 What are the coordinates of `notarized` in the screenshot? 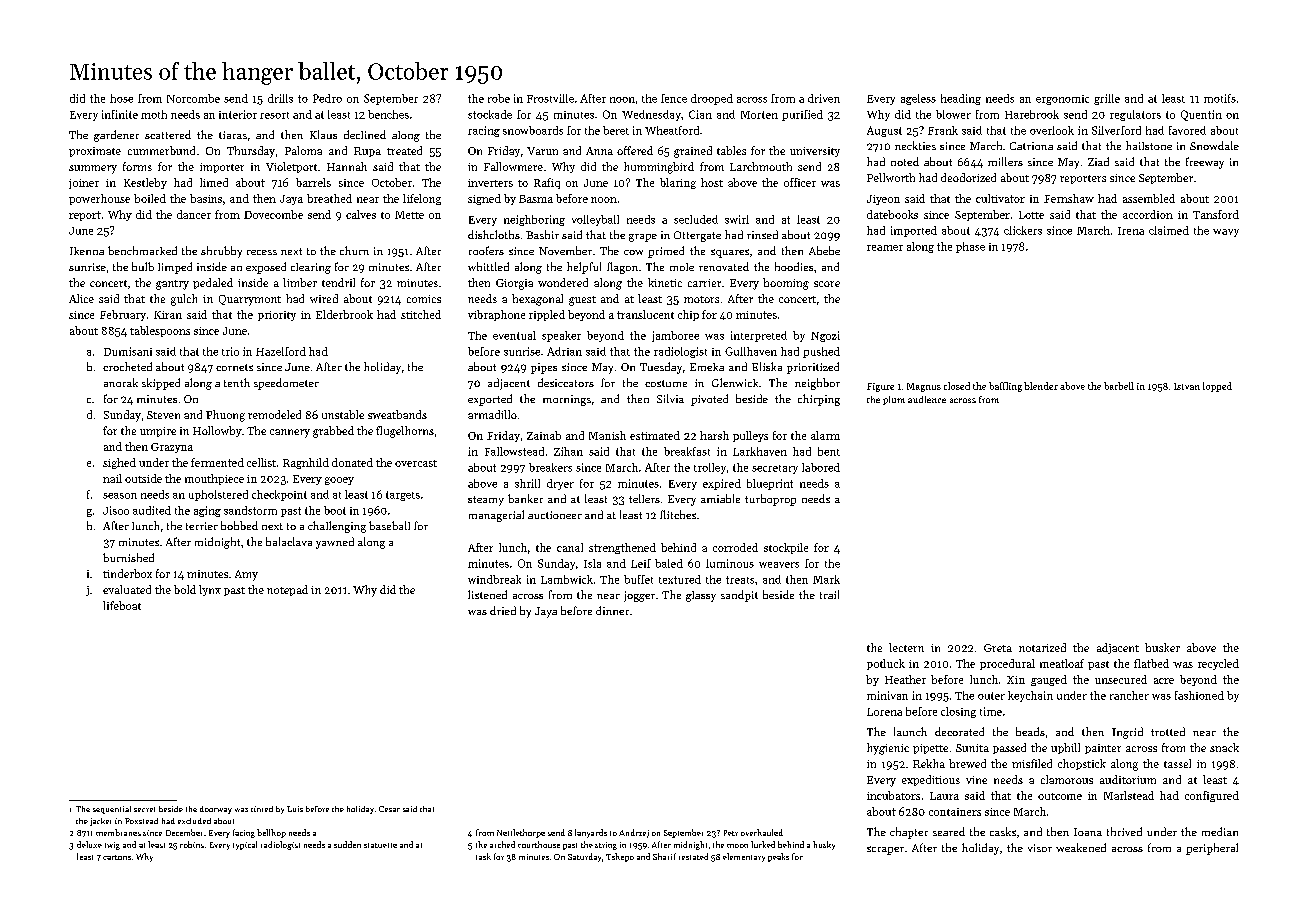 It's located at (1042, 647).
